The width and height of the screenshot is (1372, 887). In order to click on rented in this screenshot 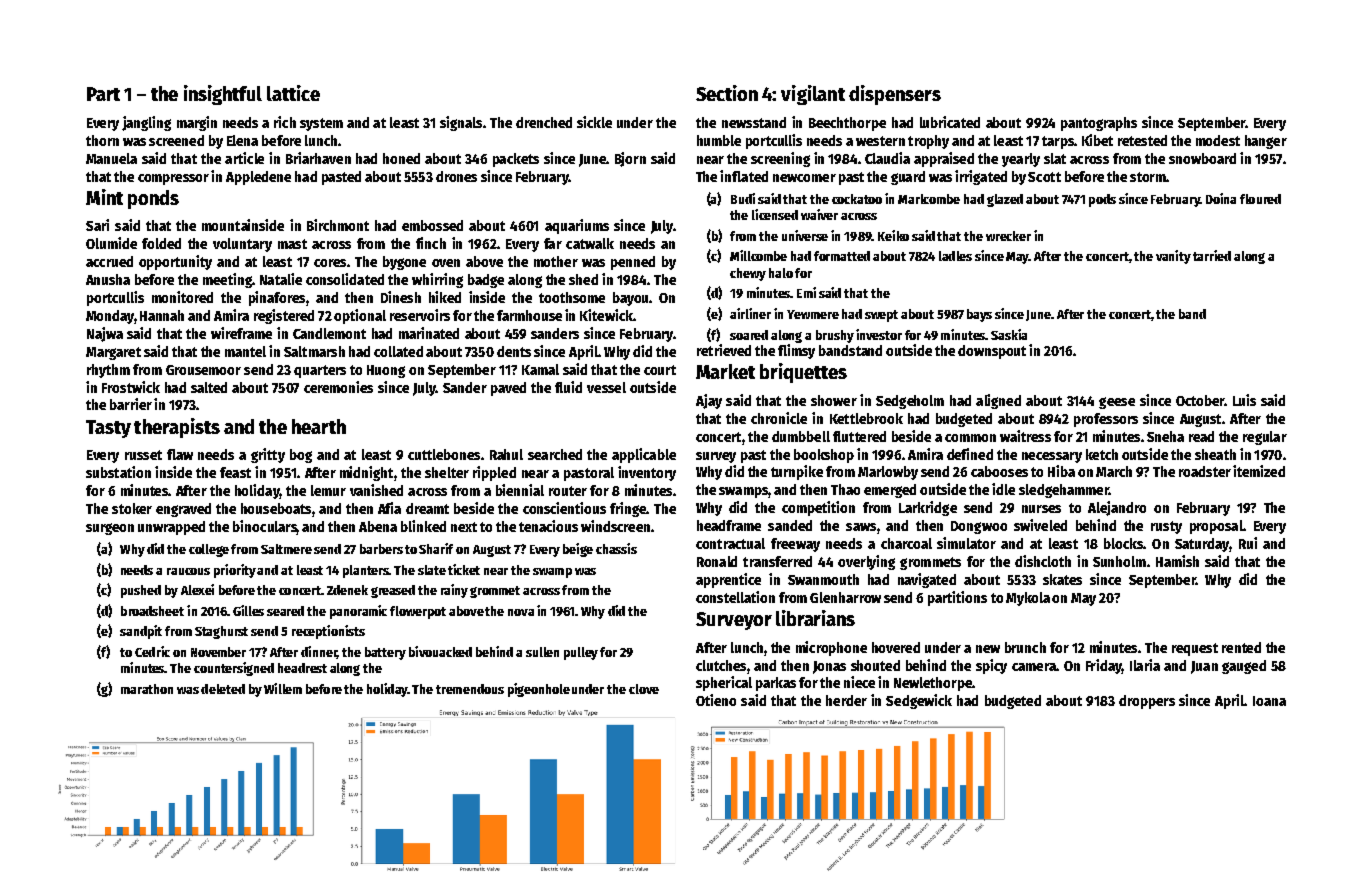, I will do `click(1241, 647)`.
